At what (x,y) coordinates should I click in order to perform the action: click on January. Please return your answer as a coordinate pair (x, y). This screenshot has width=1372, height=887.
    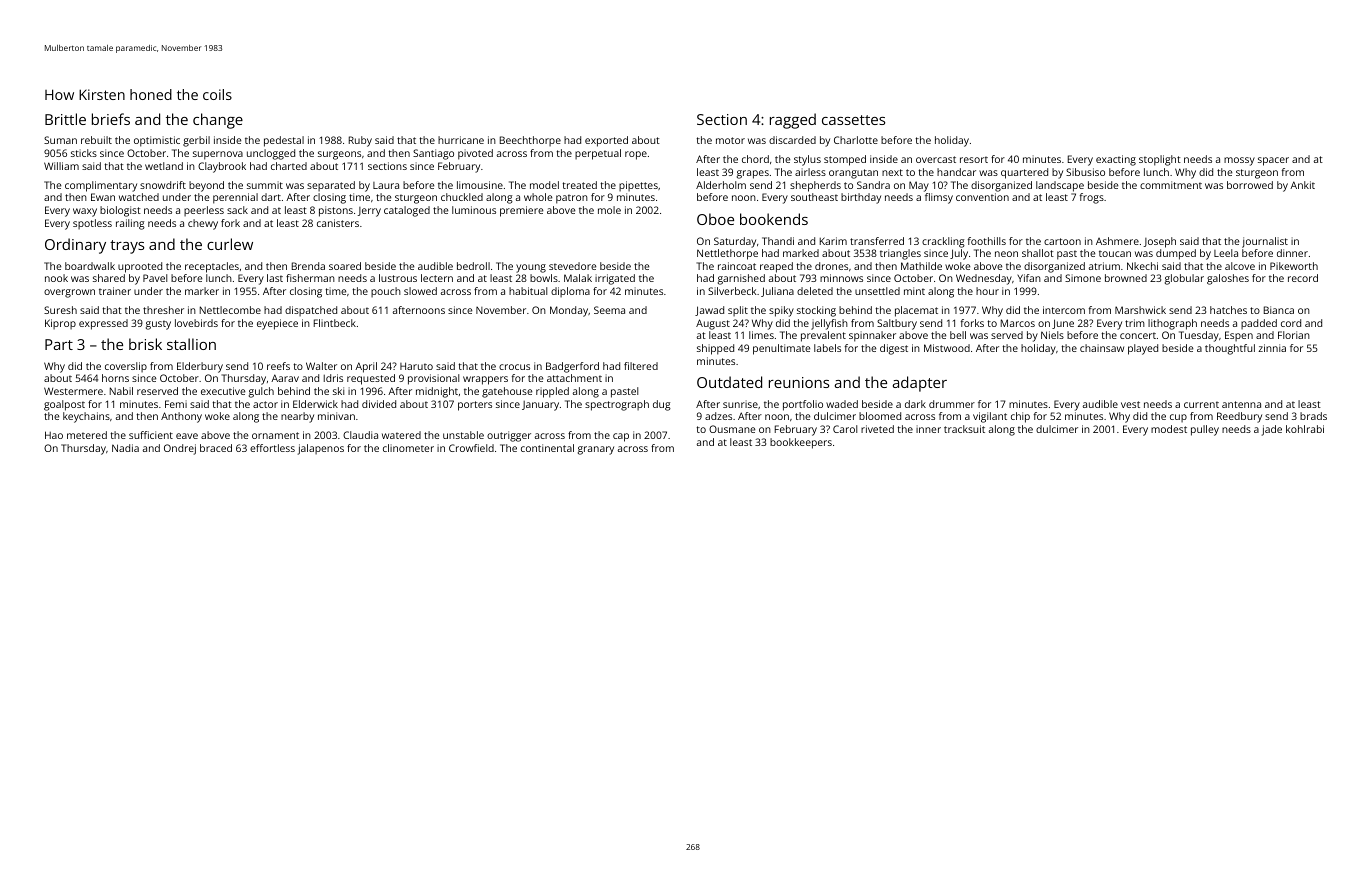
    Looking at the image, I should click on (540, 406).
